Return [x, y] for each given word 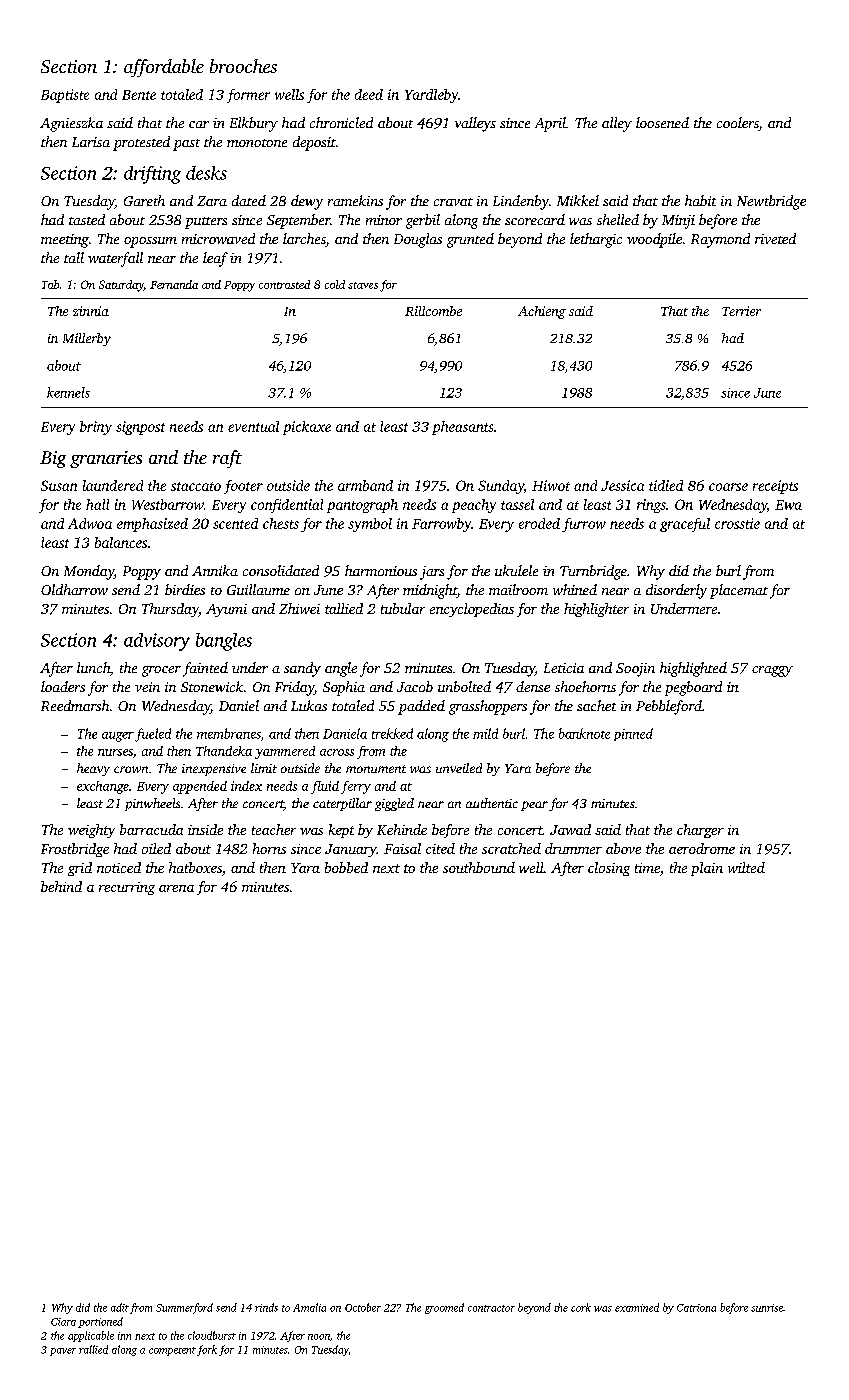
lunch [93, 667]
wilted [746, 867]
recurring [127, 888]
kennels [68, 392]
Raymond [720, 240]
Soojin [635, 670]
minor [384, 220]
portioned [100, 1322]
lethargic [596, 240]
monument [376, 769]
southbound [479, 867]
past [186, 145]
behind [61, 886]
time [647, 868]
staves [363, 285]
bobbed [346, 867]
